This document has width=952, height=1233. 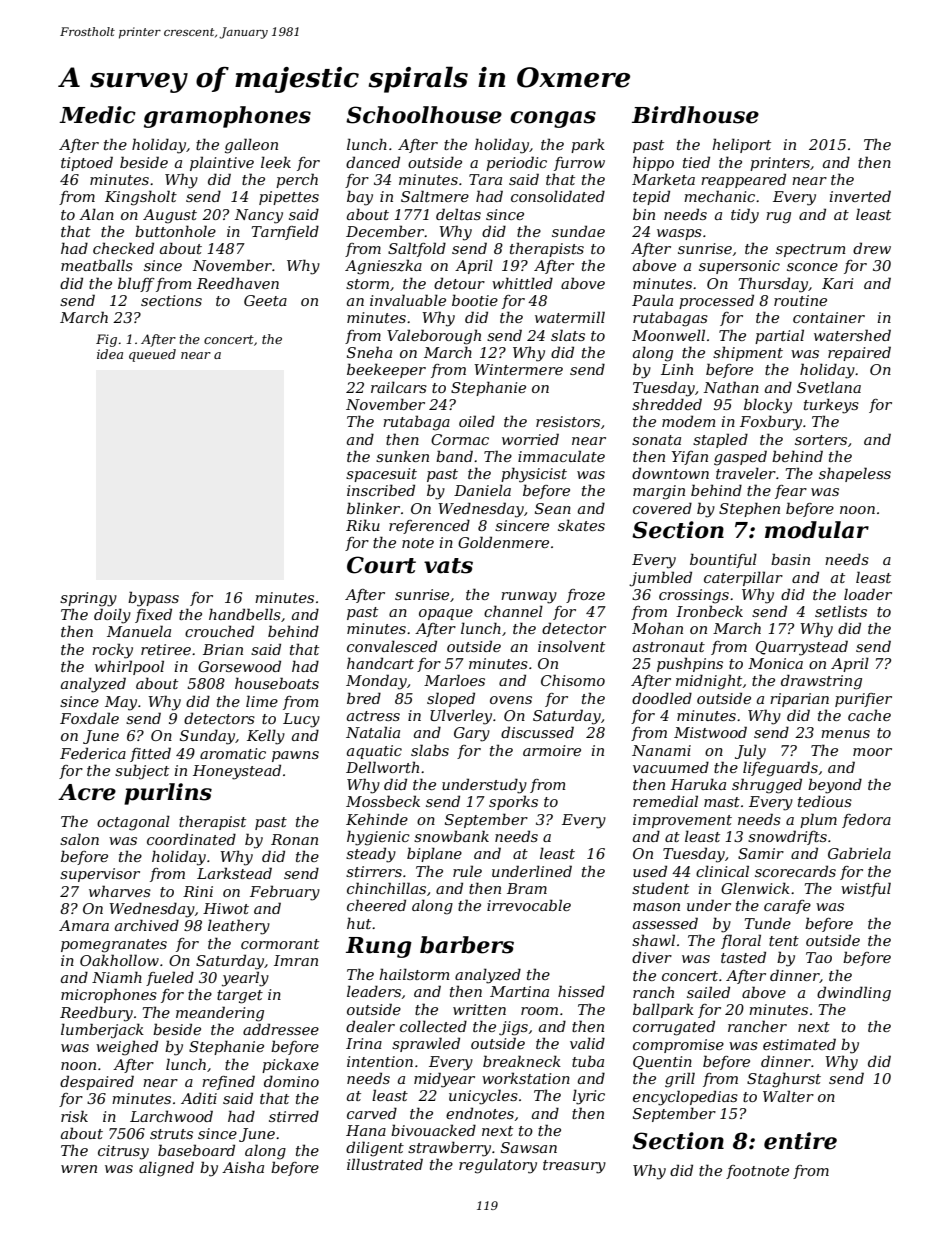 I want to click on rocky, so click(x=112, y=651).
